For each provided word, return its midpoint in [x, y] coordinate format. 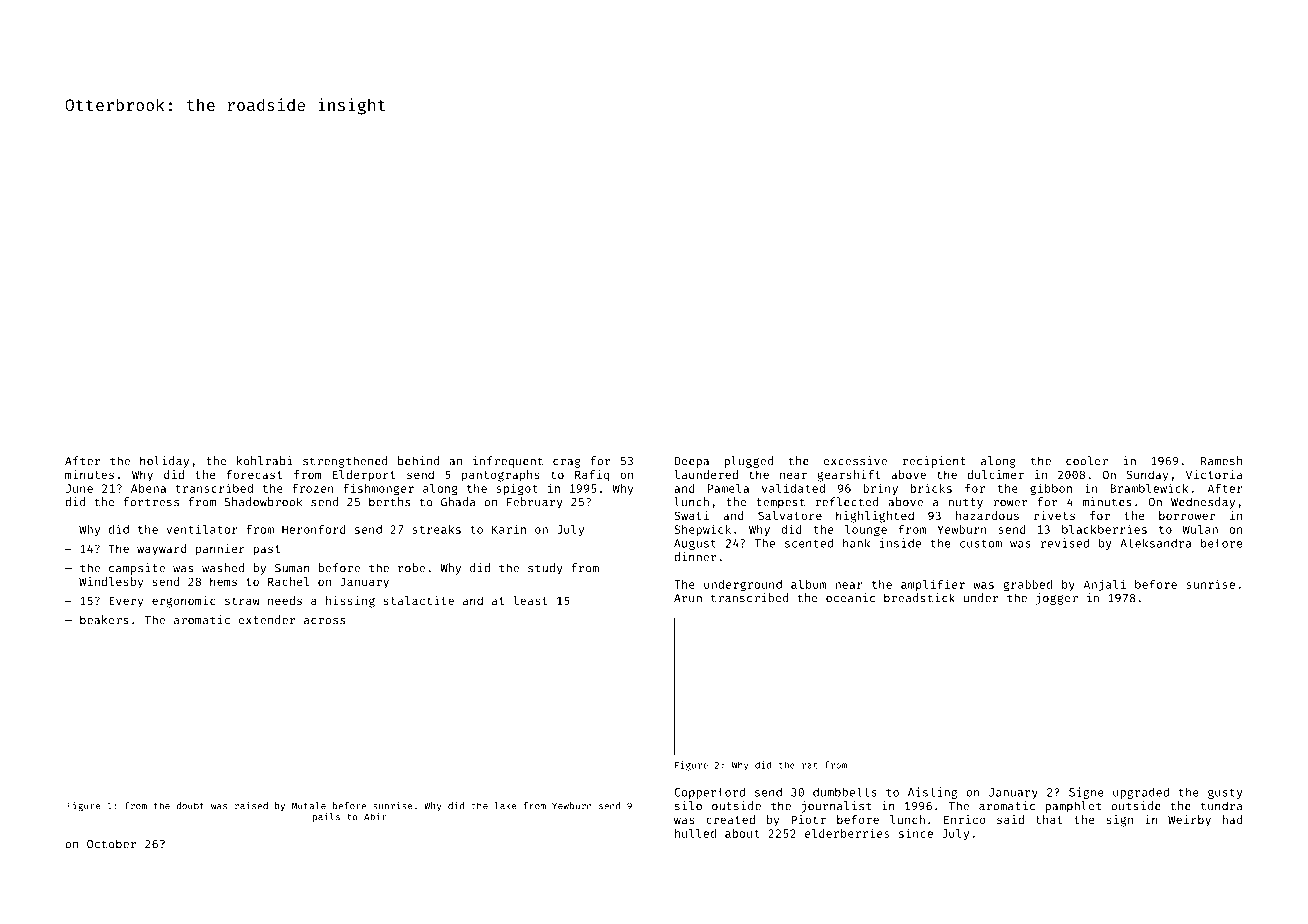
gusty [1225, 793]
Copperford [709, 793]
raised [251, 806]
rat [809, 765]
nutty [966, 503]
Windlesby [111, 583]
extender [267, 620]
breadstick [919, 598]
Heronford [314, 529]
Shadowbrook [263, 502]
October [111, 844]
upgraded [1141, 793]
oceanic [850, 598]
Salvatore [790, 515]
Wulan [1200, 529]
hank [856, 543]
